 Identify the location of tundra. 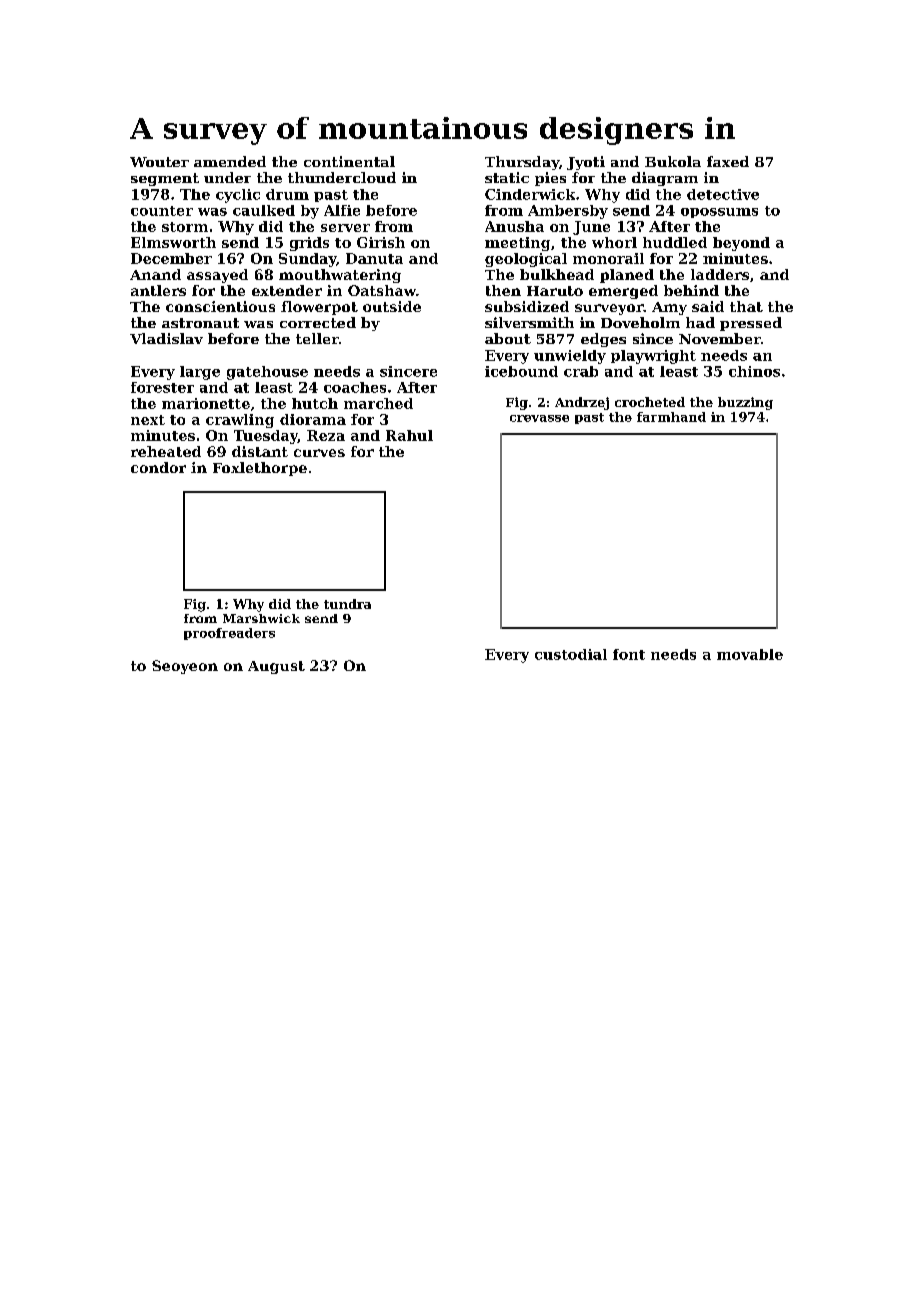
(347, 604).
